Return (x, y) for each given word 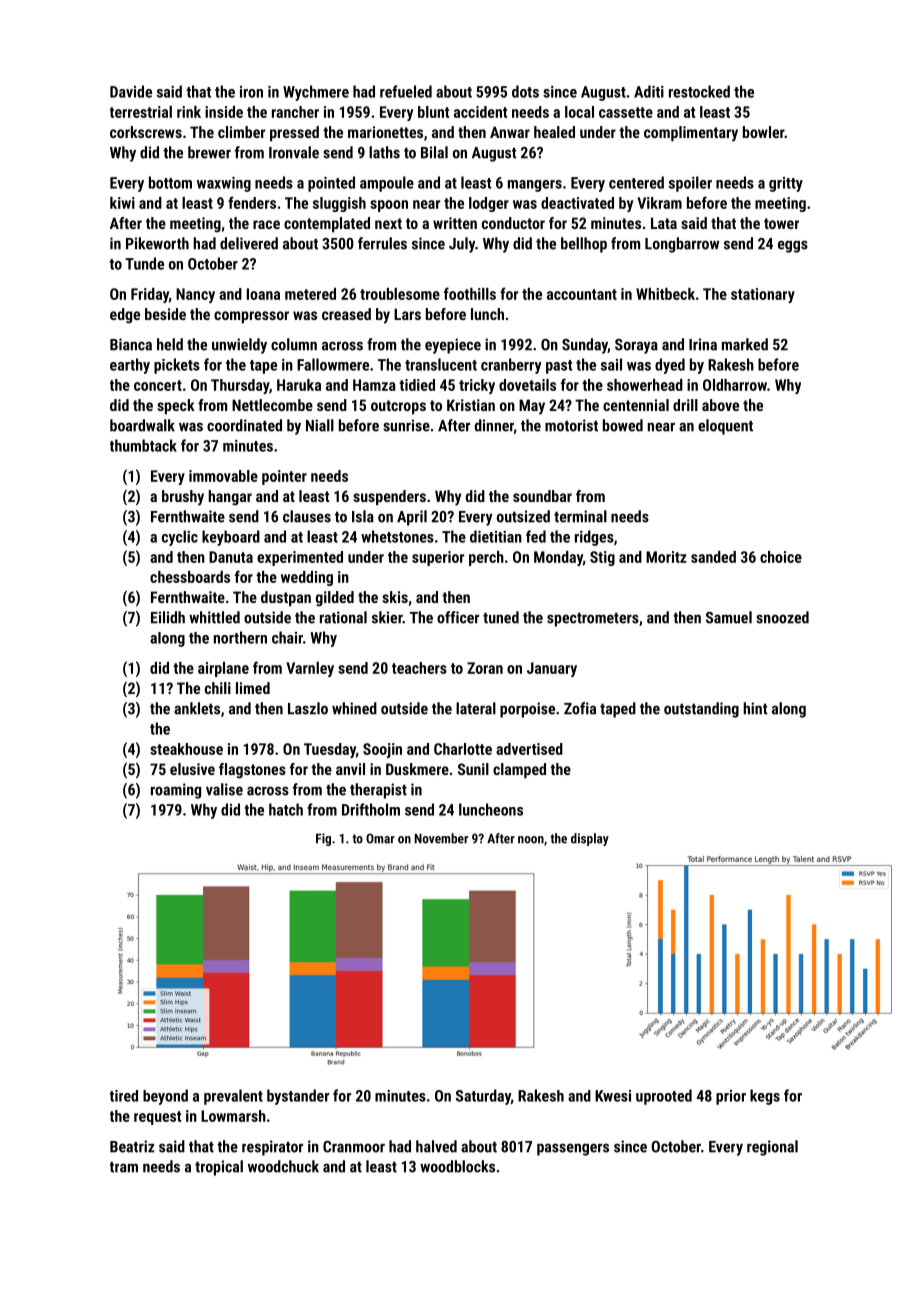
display (590, 839)
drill (685, 405)
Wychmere (316, 93)
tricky (477, 386)
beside (165, 314)
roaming (176, 791)
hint (755, 708)
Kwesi (613, 1096)
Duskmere (417, 769)
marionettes (385, 132)
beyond (165, 1097)
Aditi (649, 91)
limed (253, 688)
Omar (380, 838)
